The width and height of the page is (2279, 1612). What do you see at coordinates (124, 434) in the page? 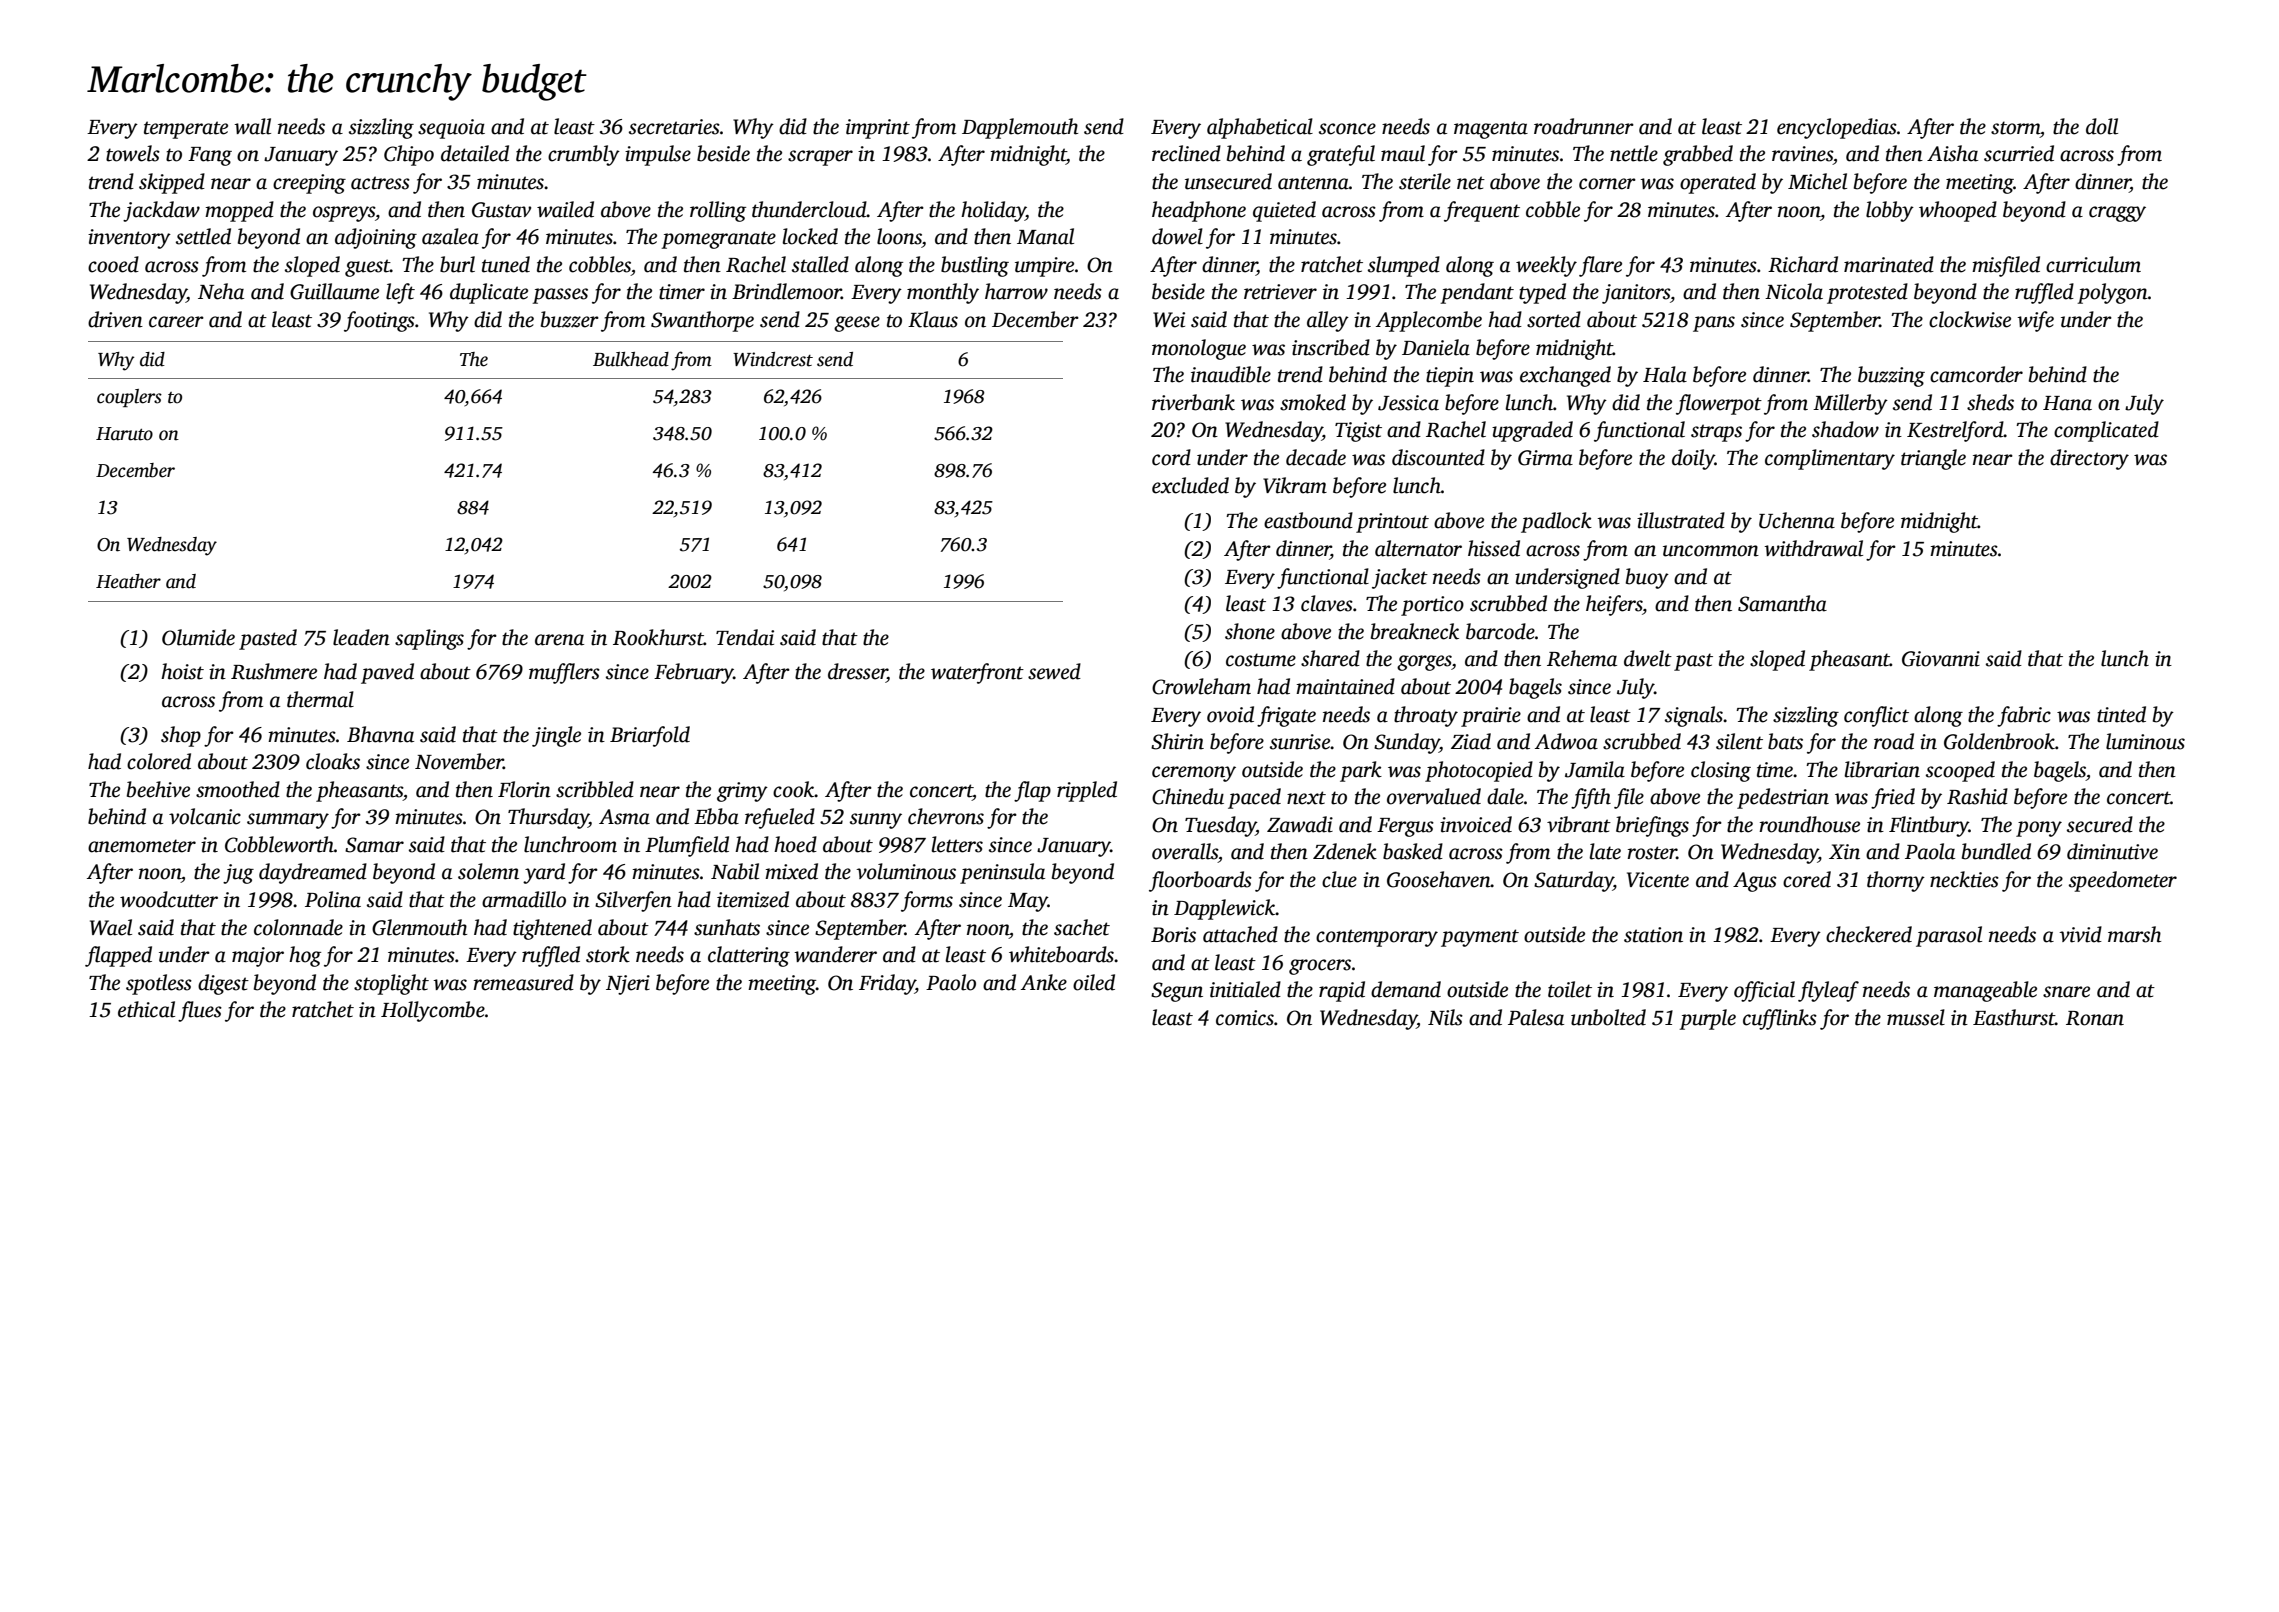
I see `Haruto` at bounding box center [124, 434].
